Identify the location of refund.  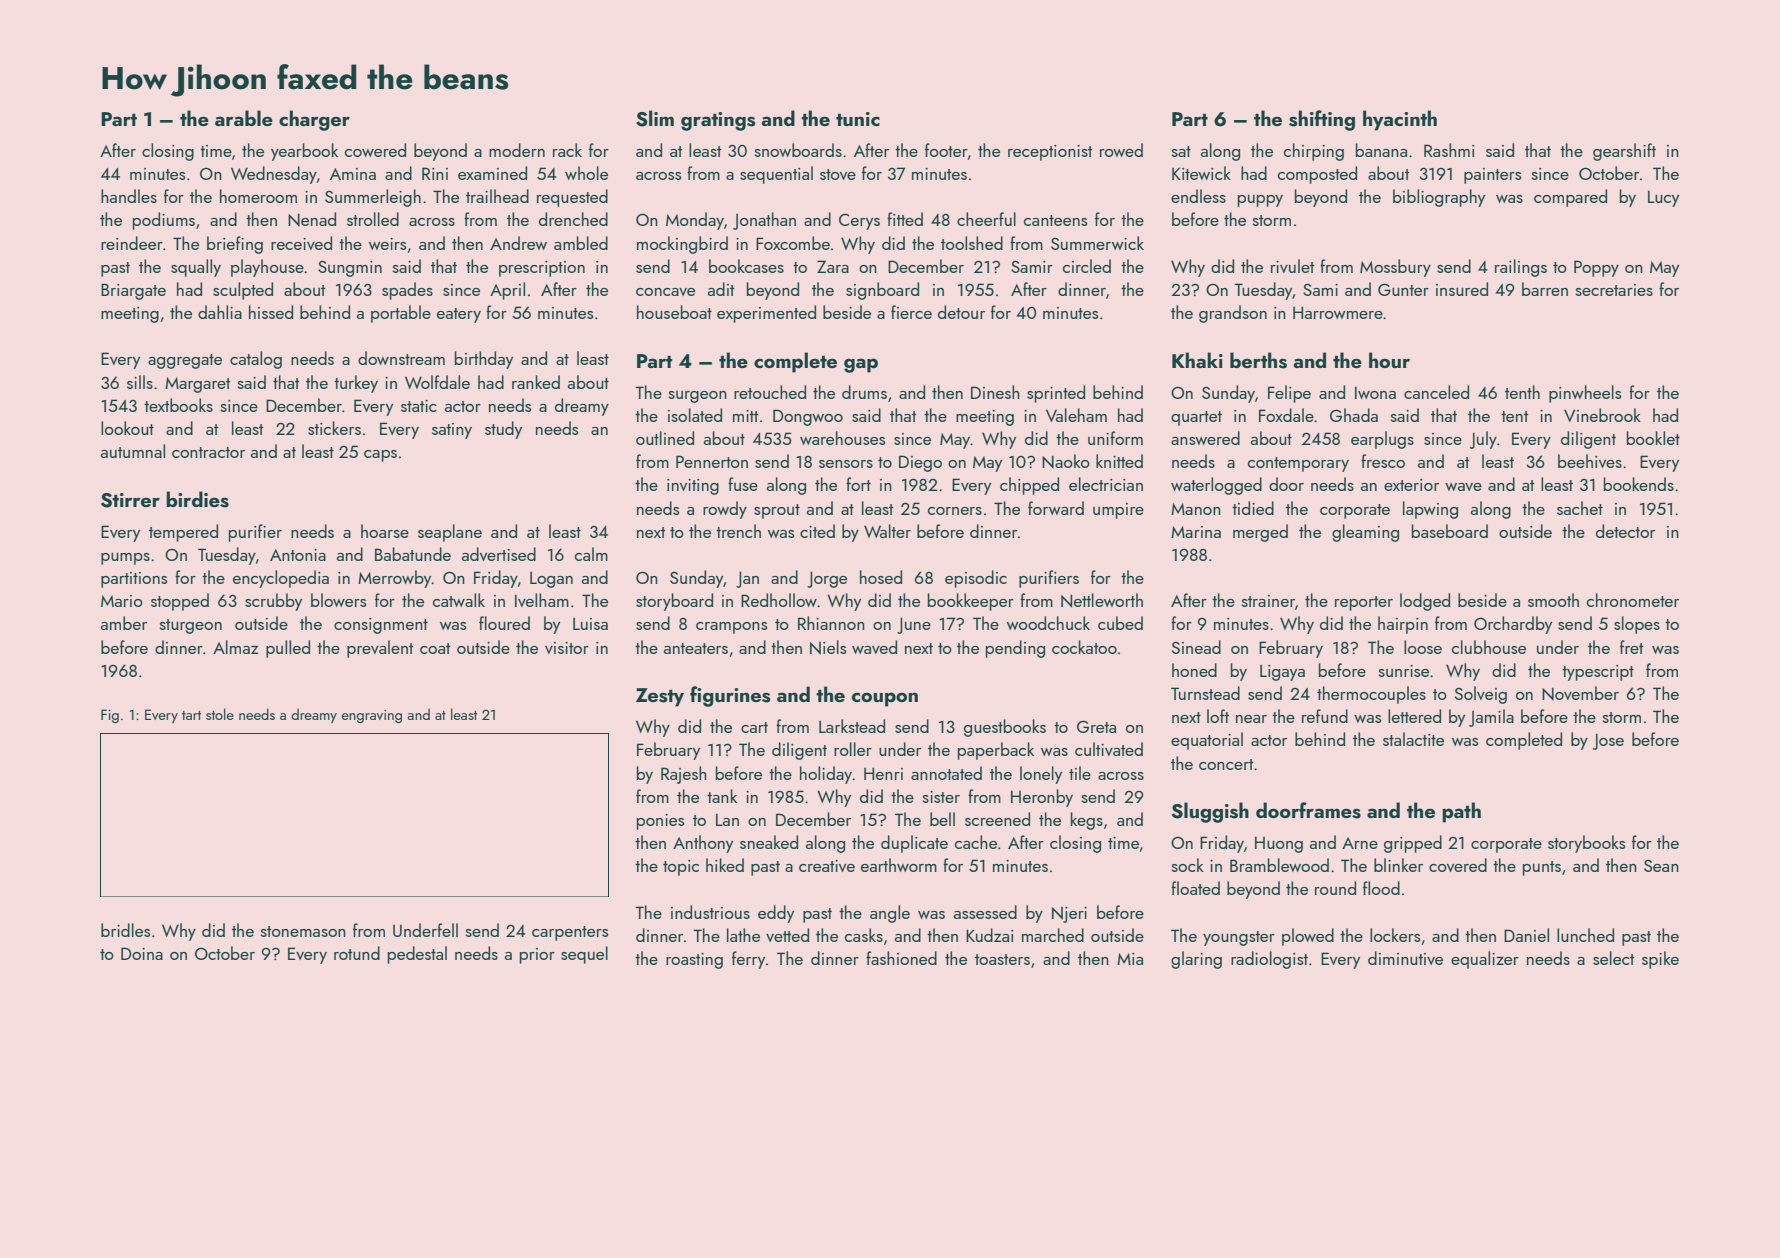
(1325, 716).
